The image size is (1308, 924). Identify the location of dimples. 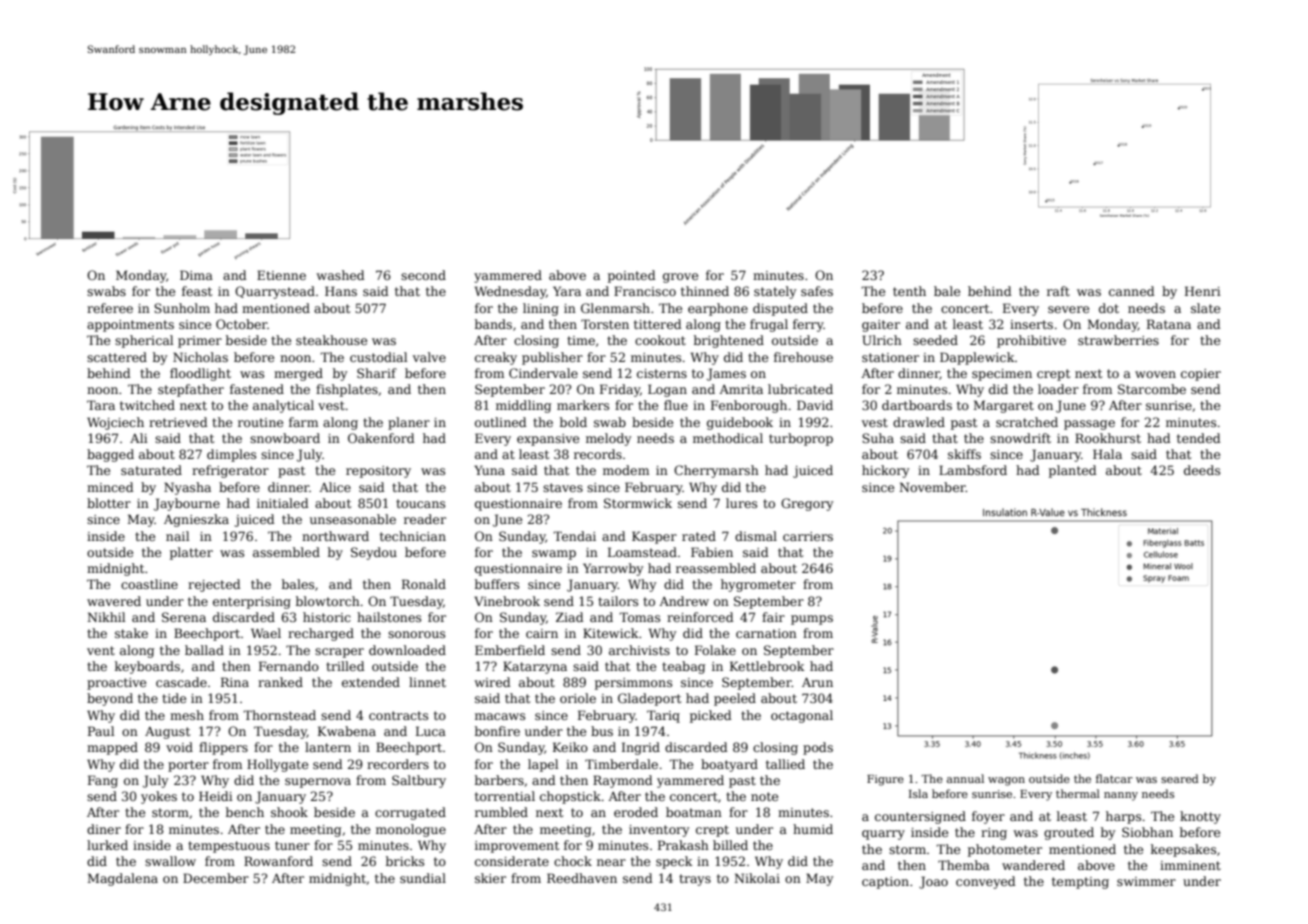
(231, 455).
